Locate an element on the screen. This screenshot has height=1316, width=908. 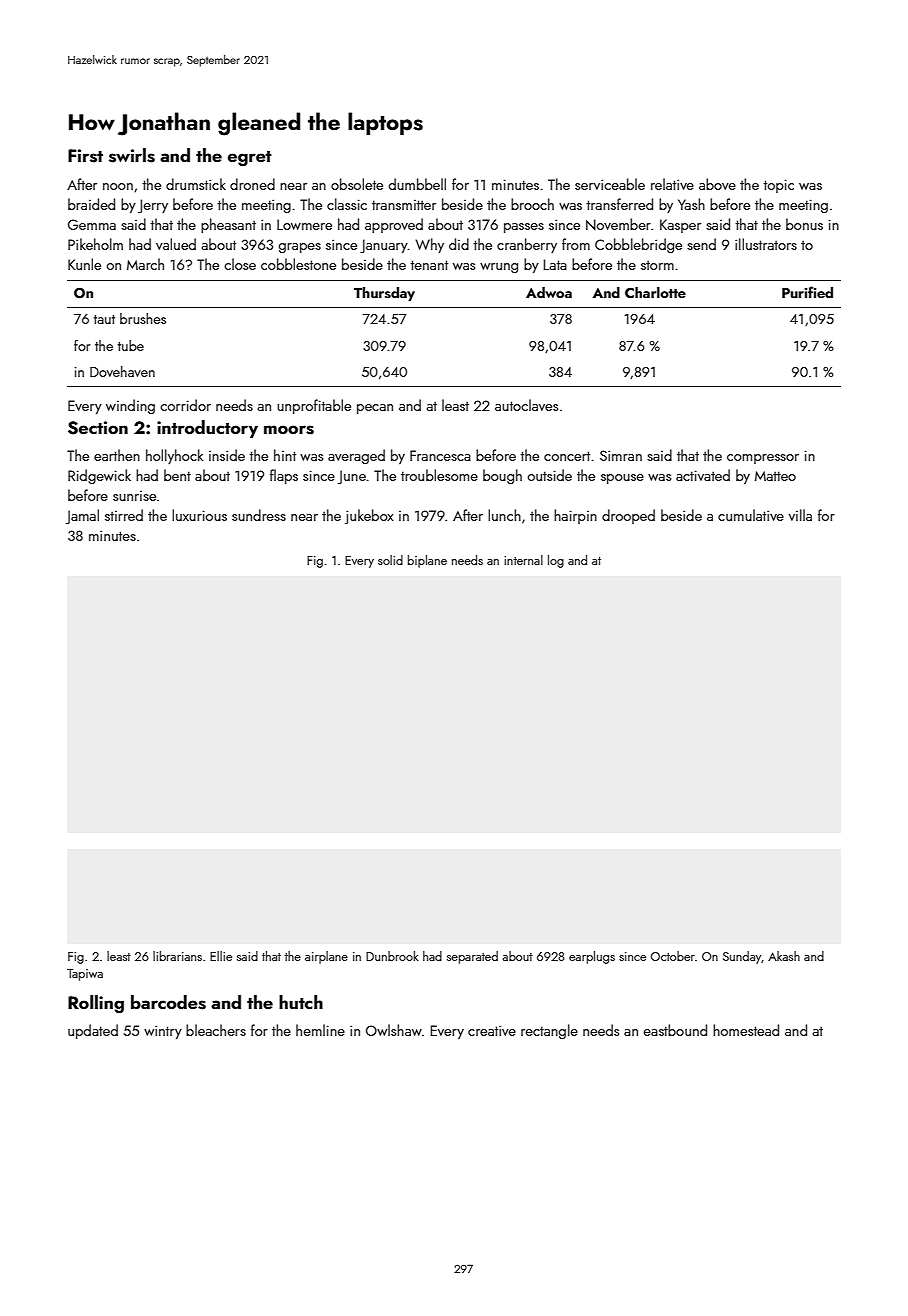
Purified is located at coordinates (807, 292).
